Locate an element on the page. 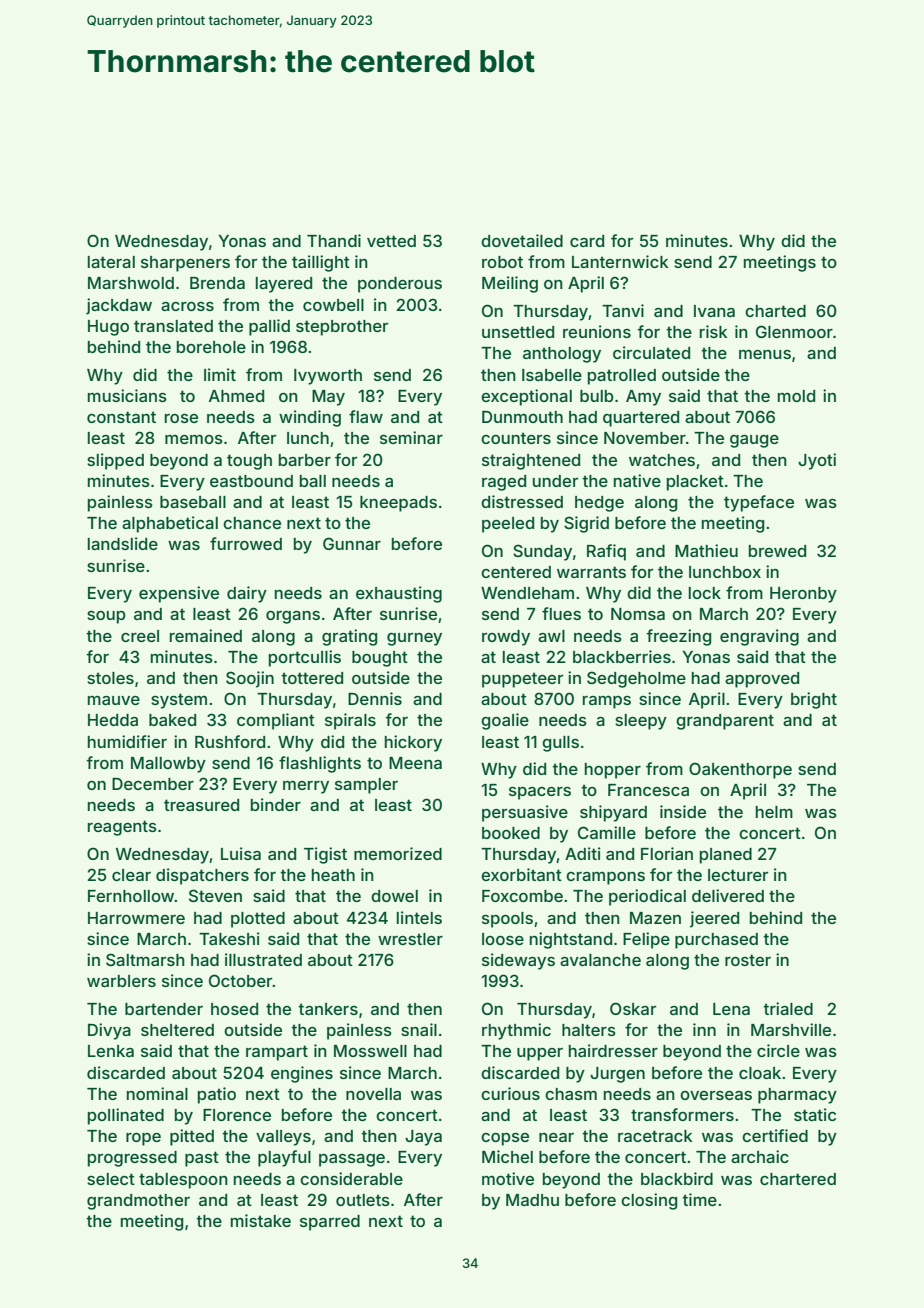 The width and height of the image is (924, 1308). roster is located at coordinates (748, 960).
